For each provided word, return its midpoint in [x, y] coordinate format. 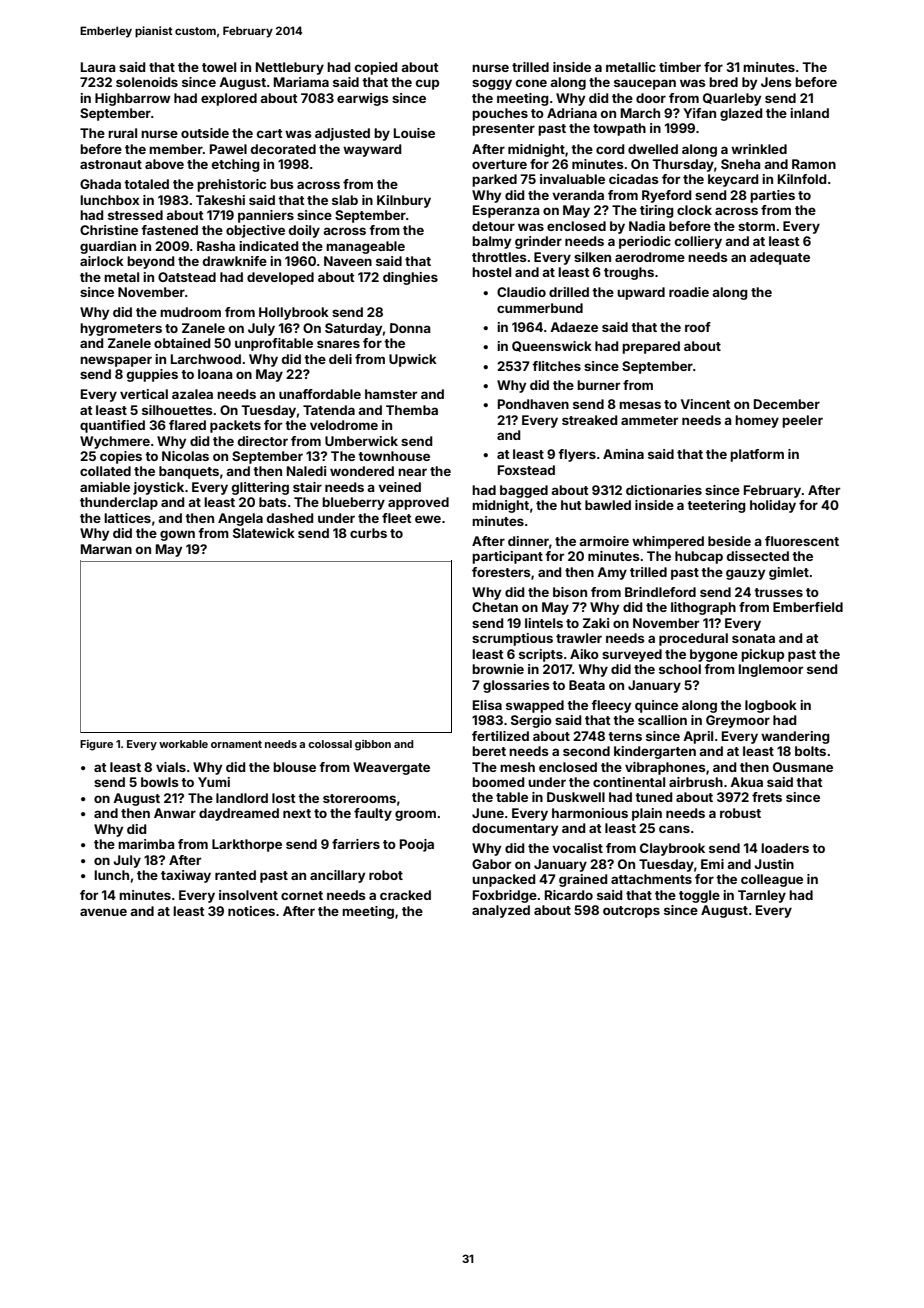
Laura [98, 67]
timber [680, 67]
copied [376, 68]
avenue [103, 912]
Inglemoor [771, 670]
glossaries [516, 686]
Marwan [106, 549]
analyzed [501, 911]
